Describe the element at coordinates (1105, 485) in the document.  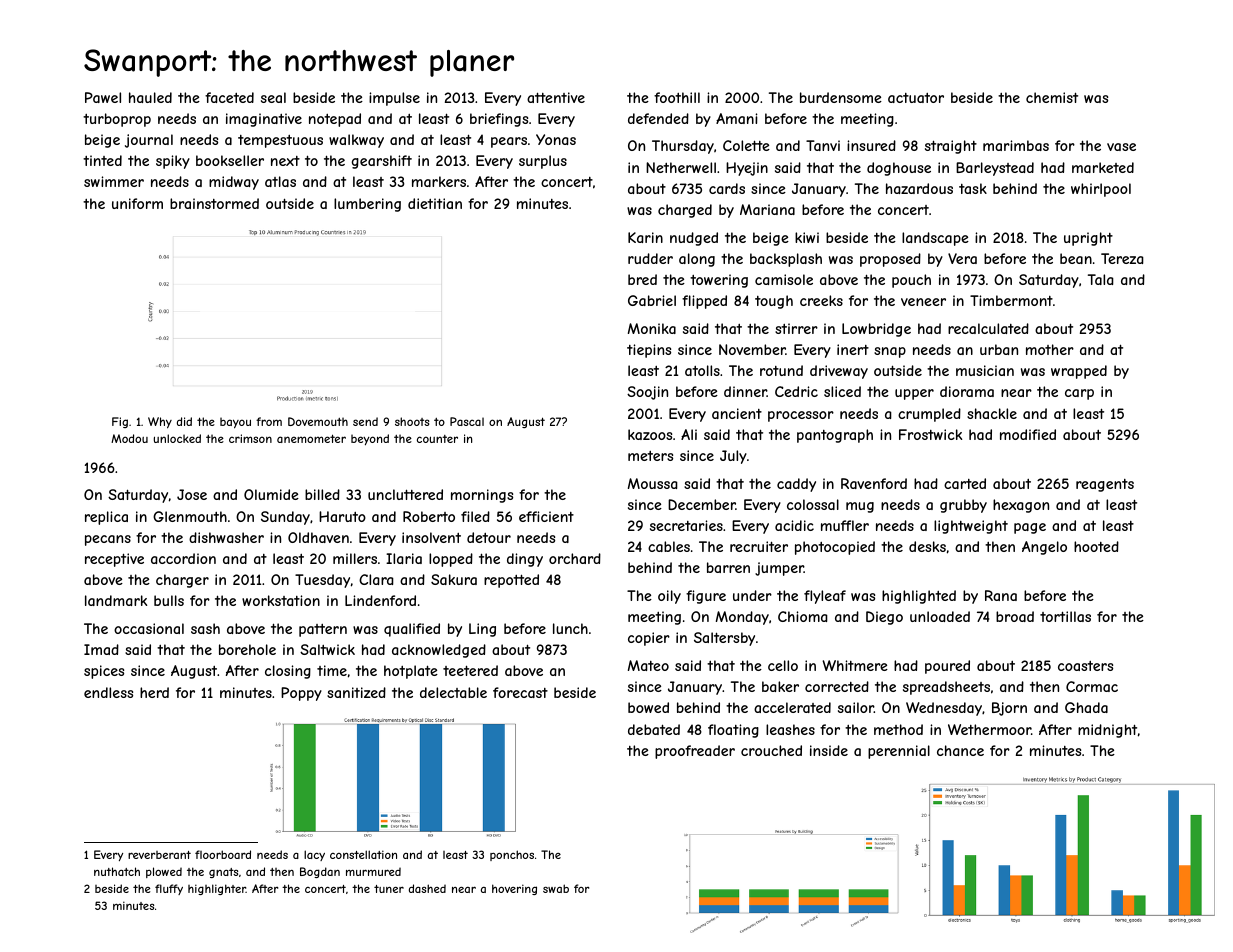
I see `reagents` at that location.
